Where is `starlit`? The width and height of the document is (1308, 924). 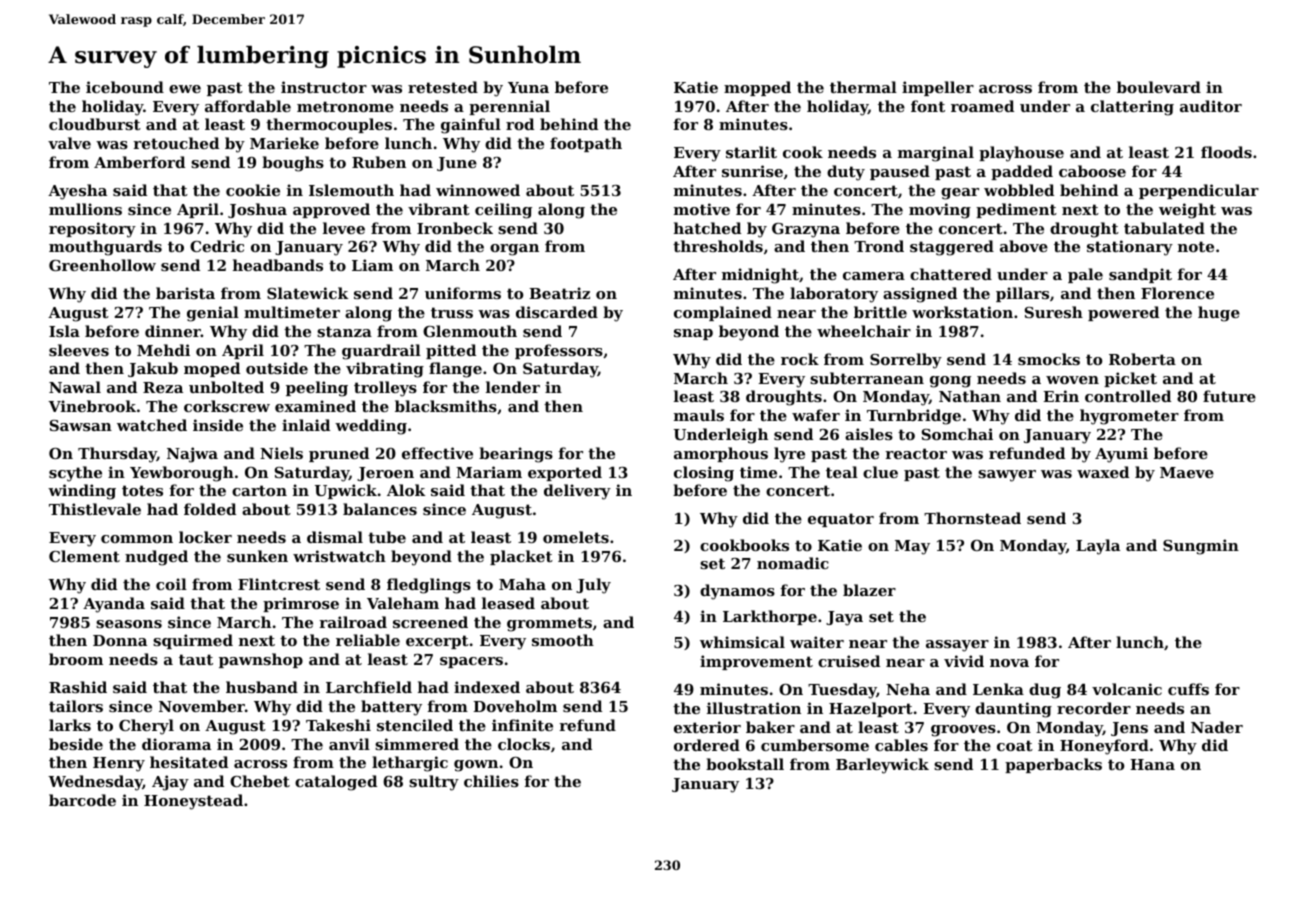 starlit is located at coordinates (751, 152).
